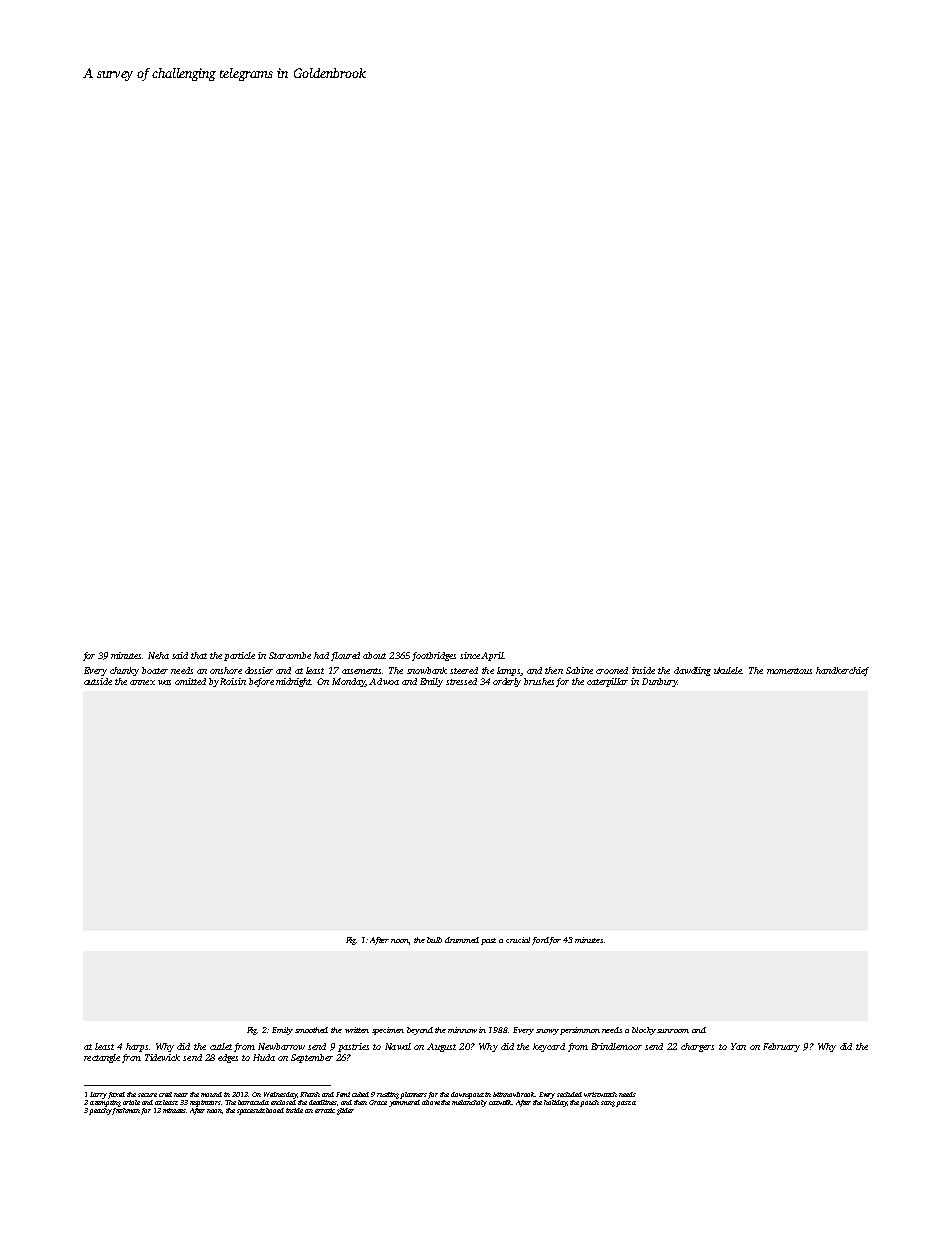 The width and height of the page is (952, 1233). What do you see at coordinates (420, 1031) in the page?
I see `beyond` at bounding box center [420, 1031].
